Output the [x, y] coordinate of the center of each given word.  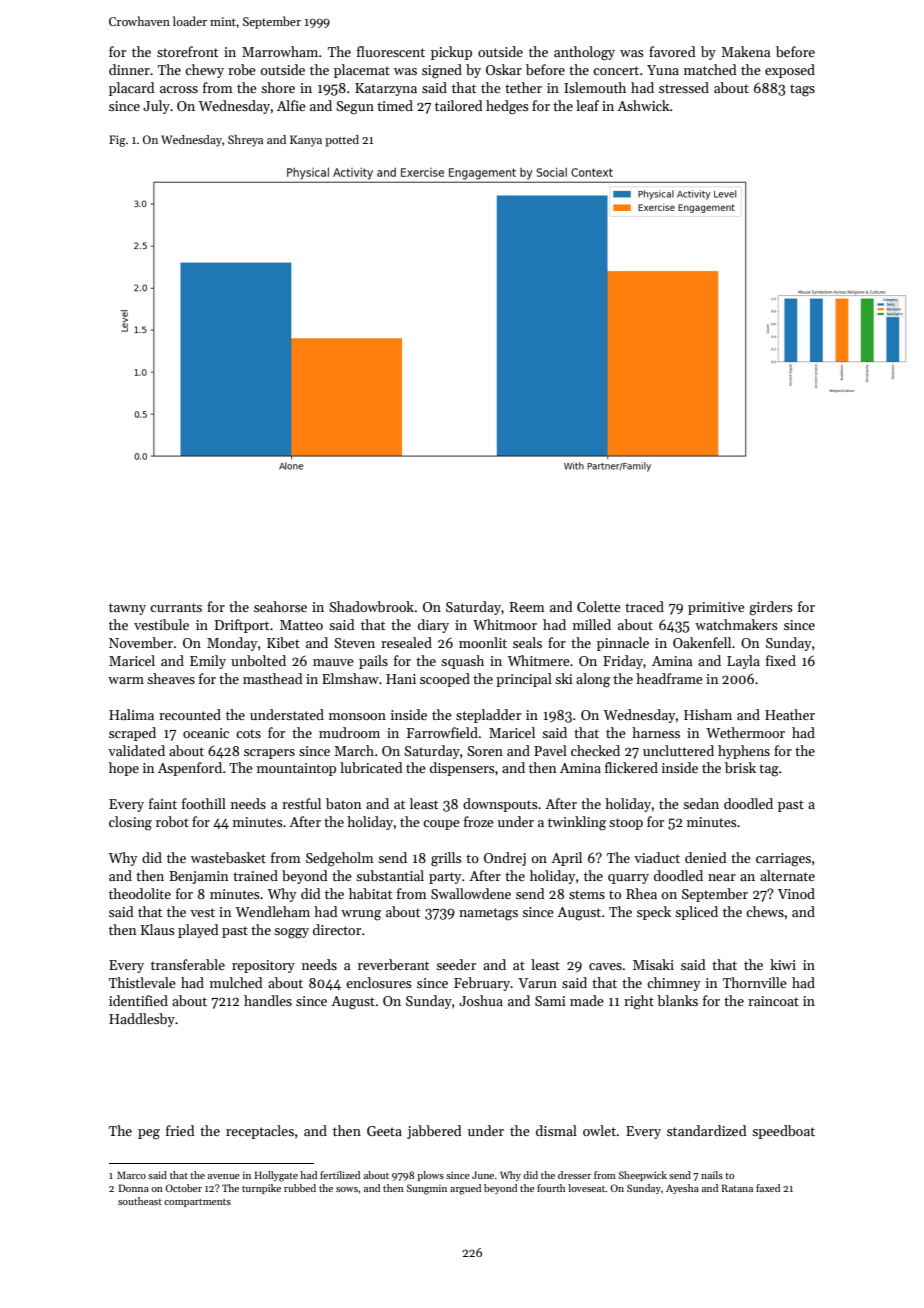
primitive [716, 608]
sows [347, 1189]
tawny [127, 609]
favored [672, 51]
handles [268, 1000]
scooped [445, 680]
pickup [451, 53]
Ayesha [682, 1189]
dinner [129, 69]
